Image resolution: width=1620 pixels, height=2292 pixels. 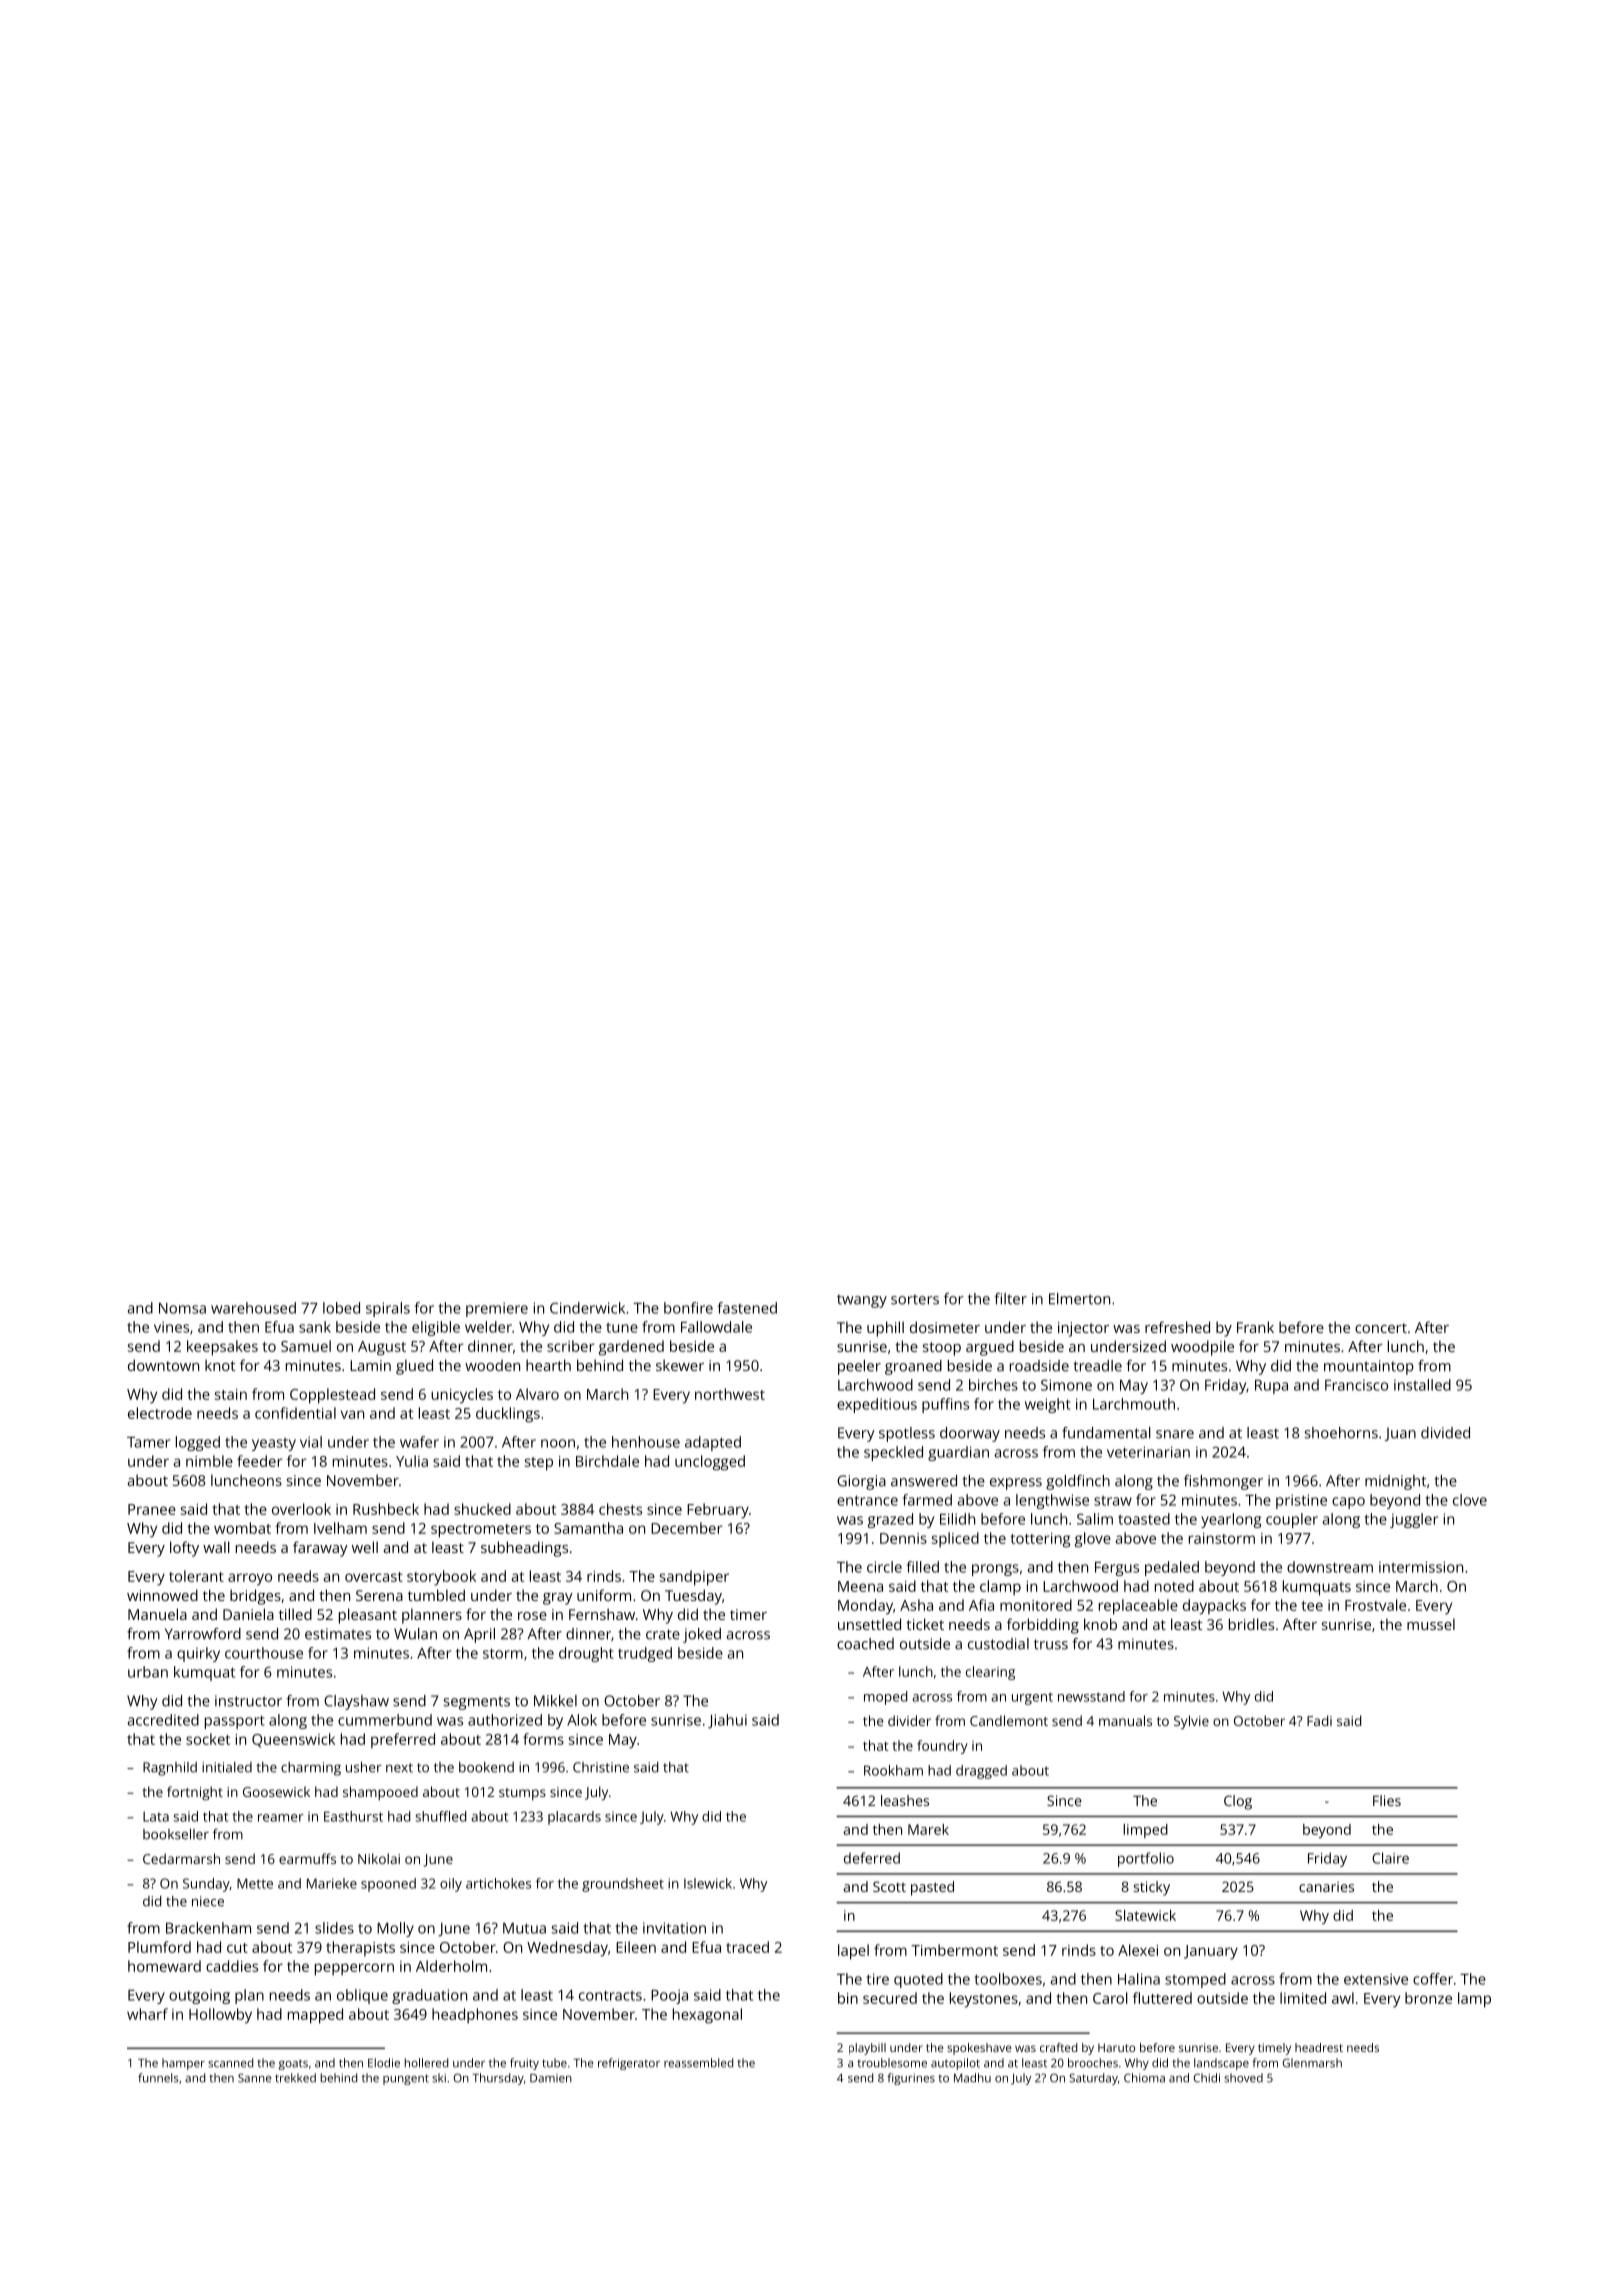 I want to click on Juan, so click(x=1400, y=1434).
